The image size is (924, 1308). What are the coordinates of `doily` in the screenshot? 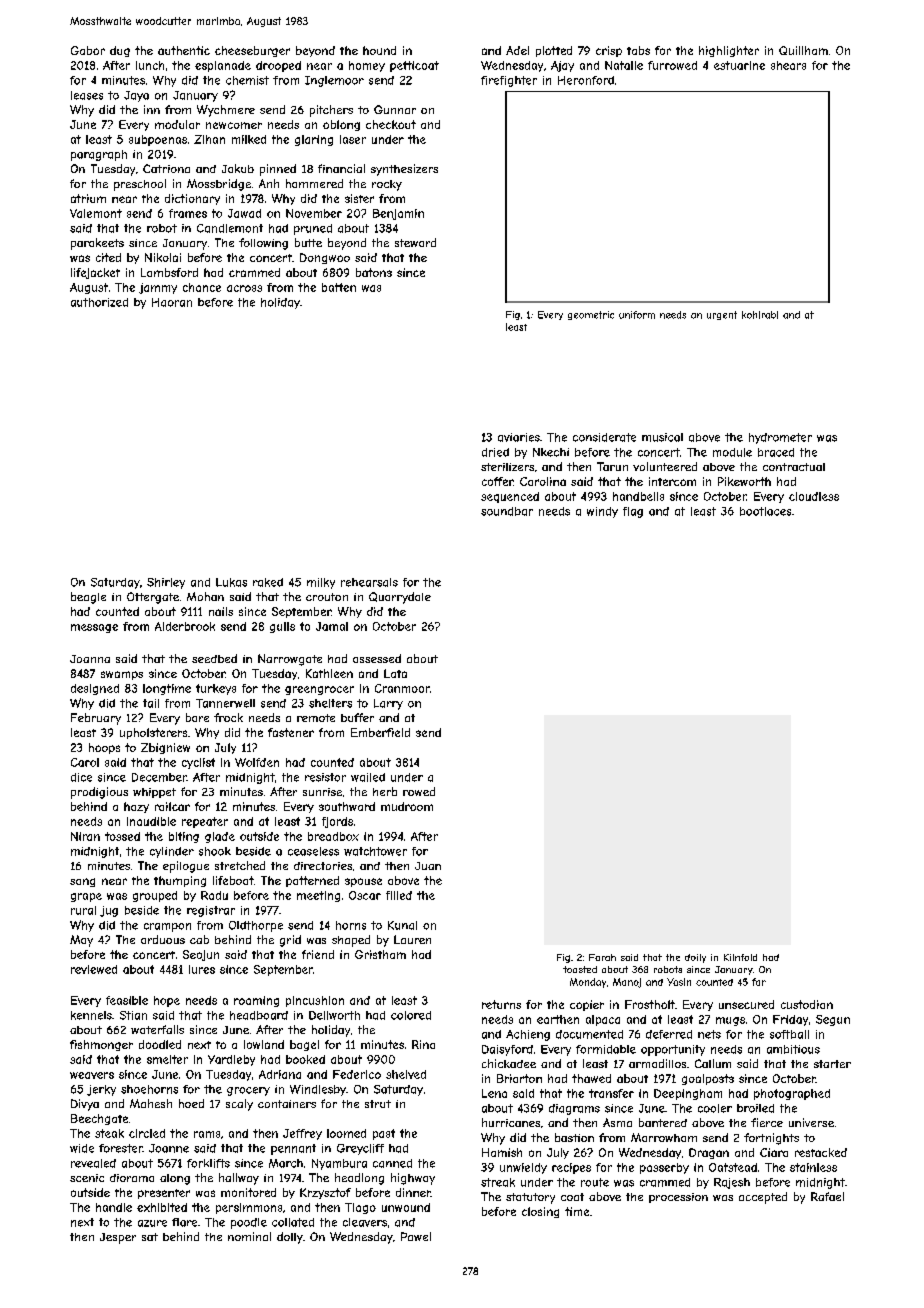 It's located at (695, 958).
